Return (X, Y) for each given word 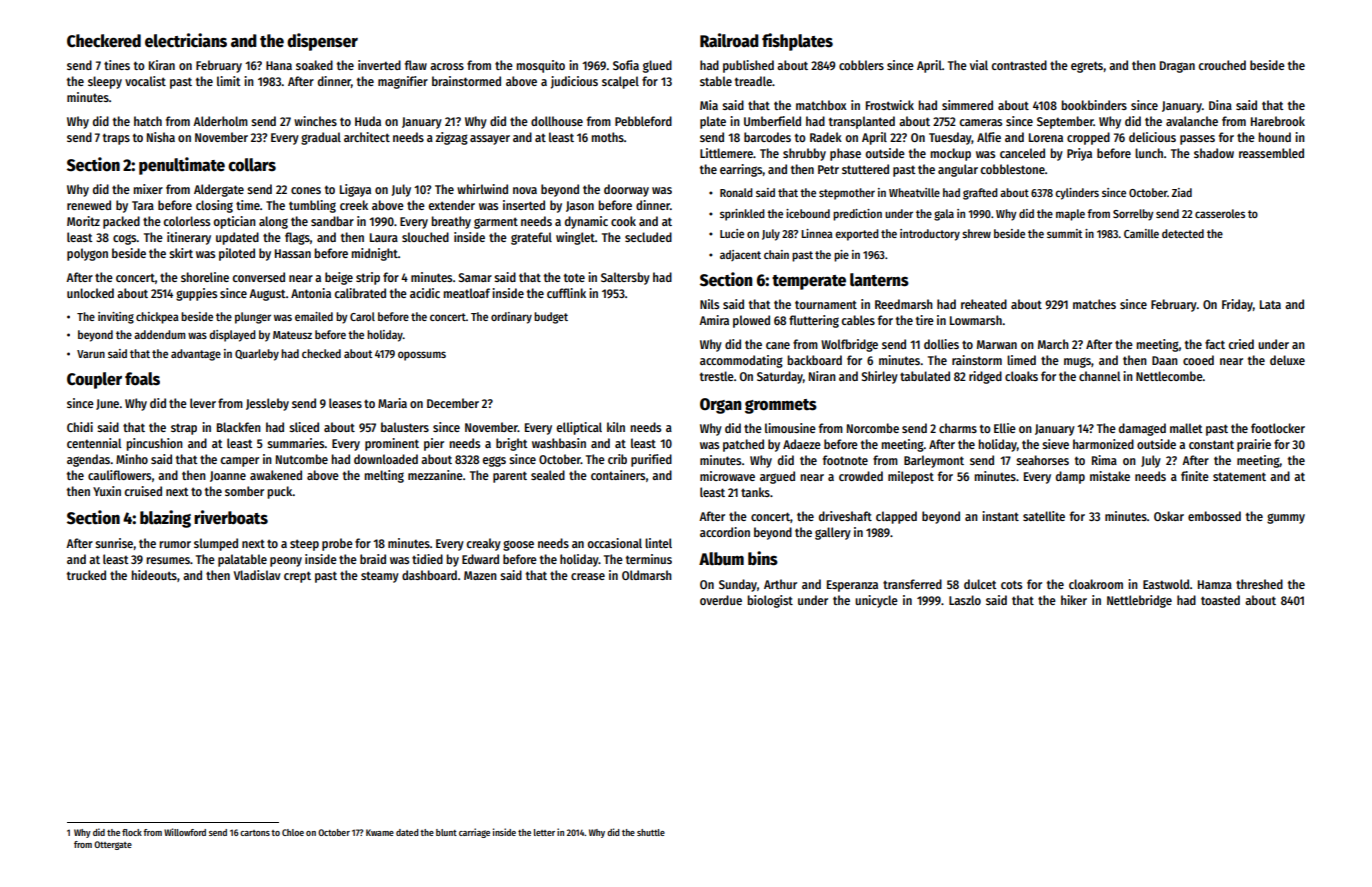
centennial (94, 443)
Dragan (1177, 67)
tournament (826, 304)
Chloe (293, 832)
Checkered (104, 41)
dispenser (322, 42)
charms (958, 428)
